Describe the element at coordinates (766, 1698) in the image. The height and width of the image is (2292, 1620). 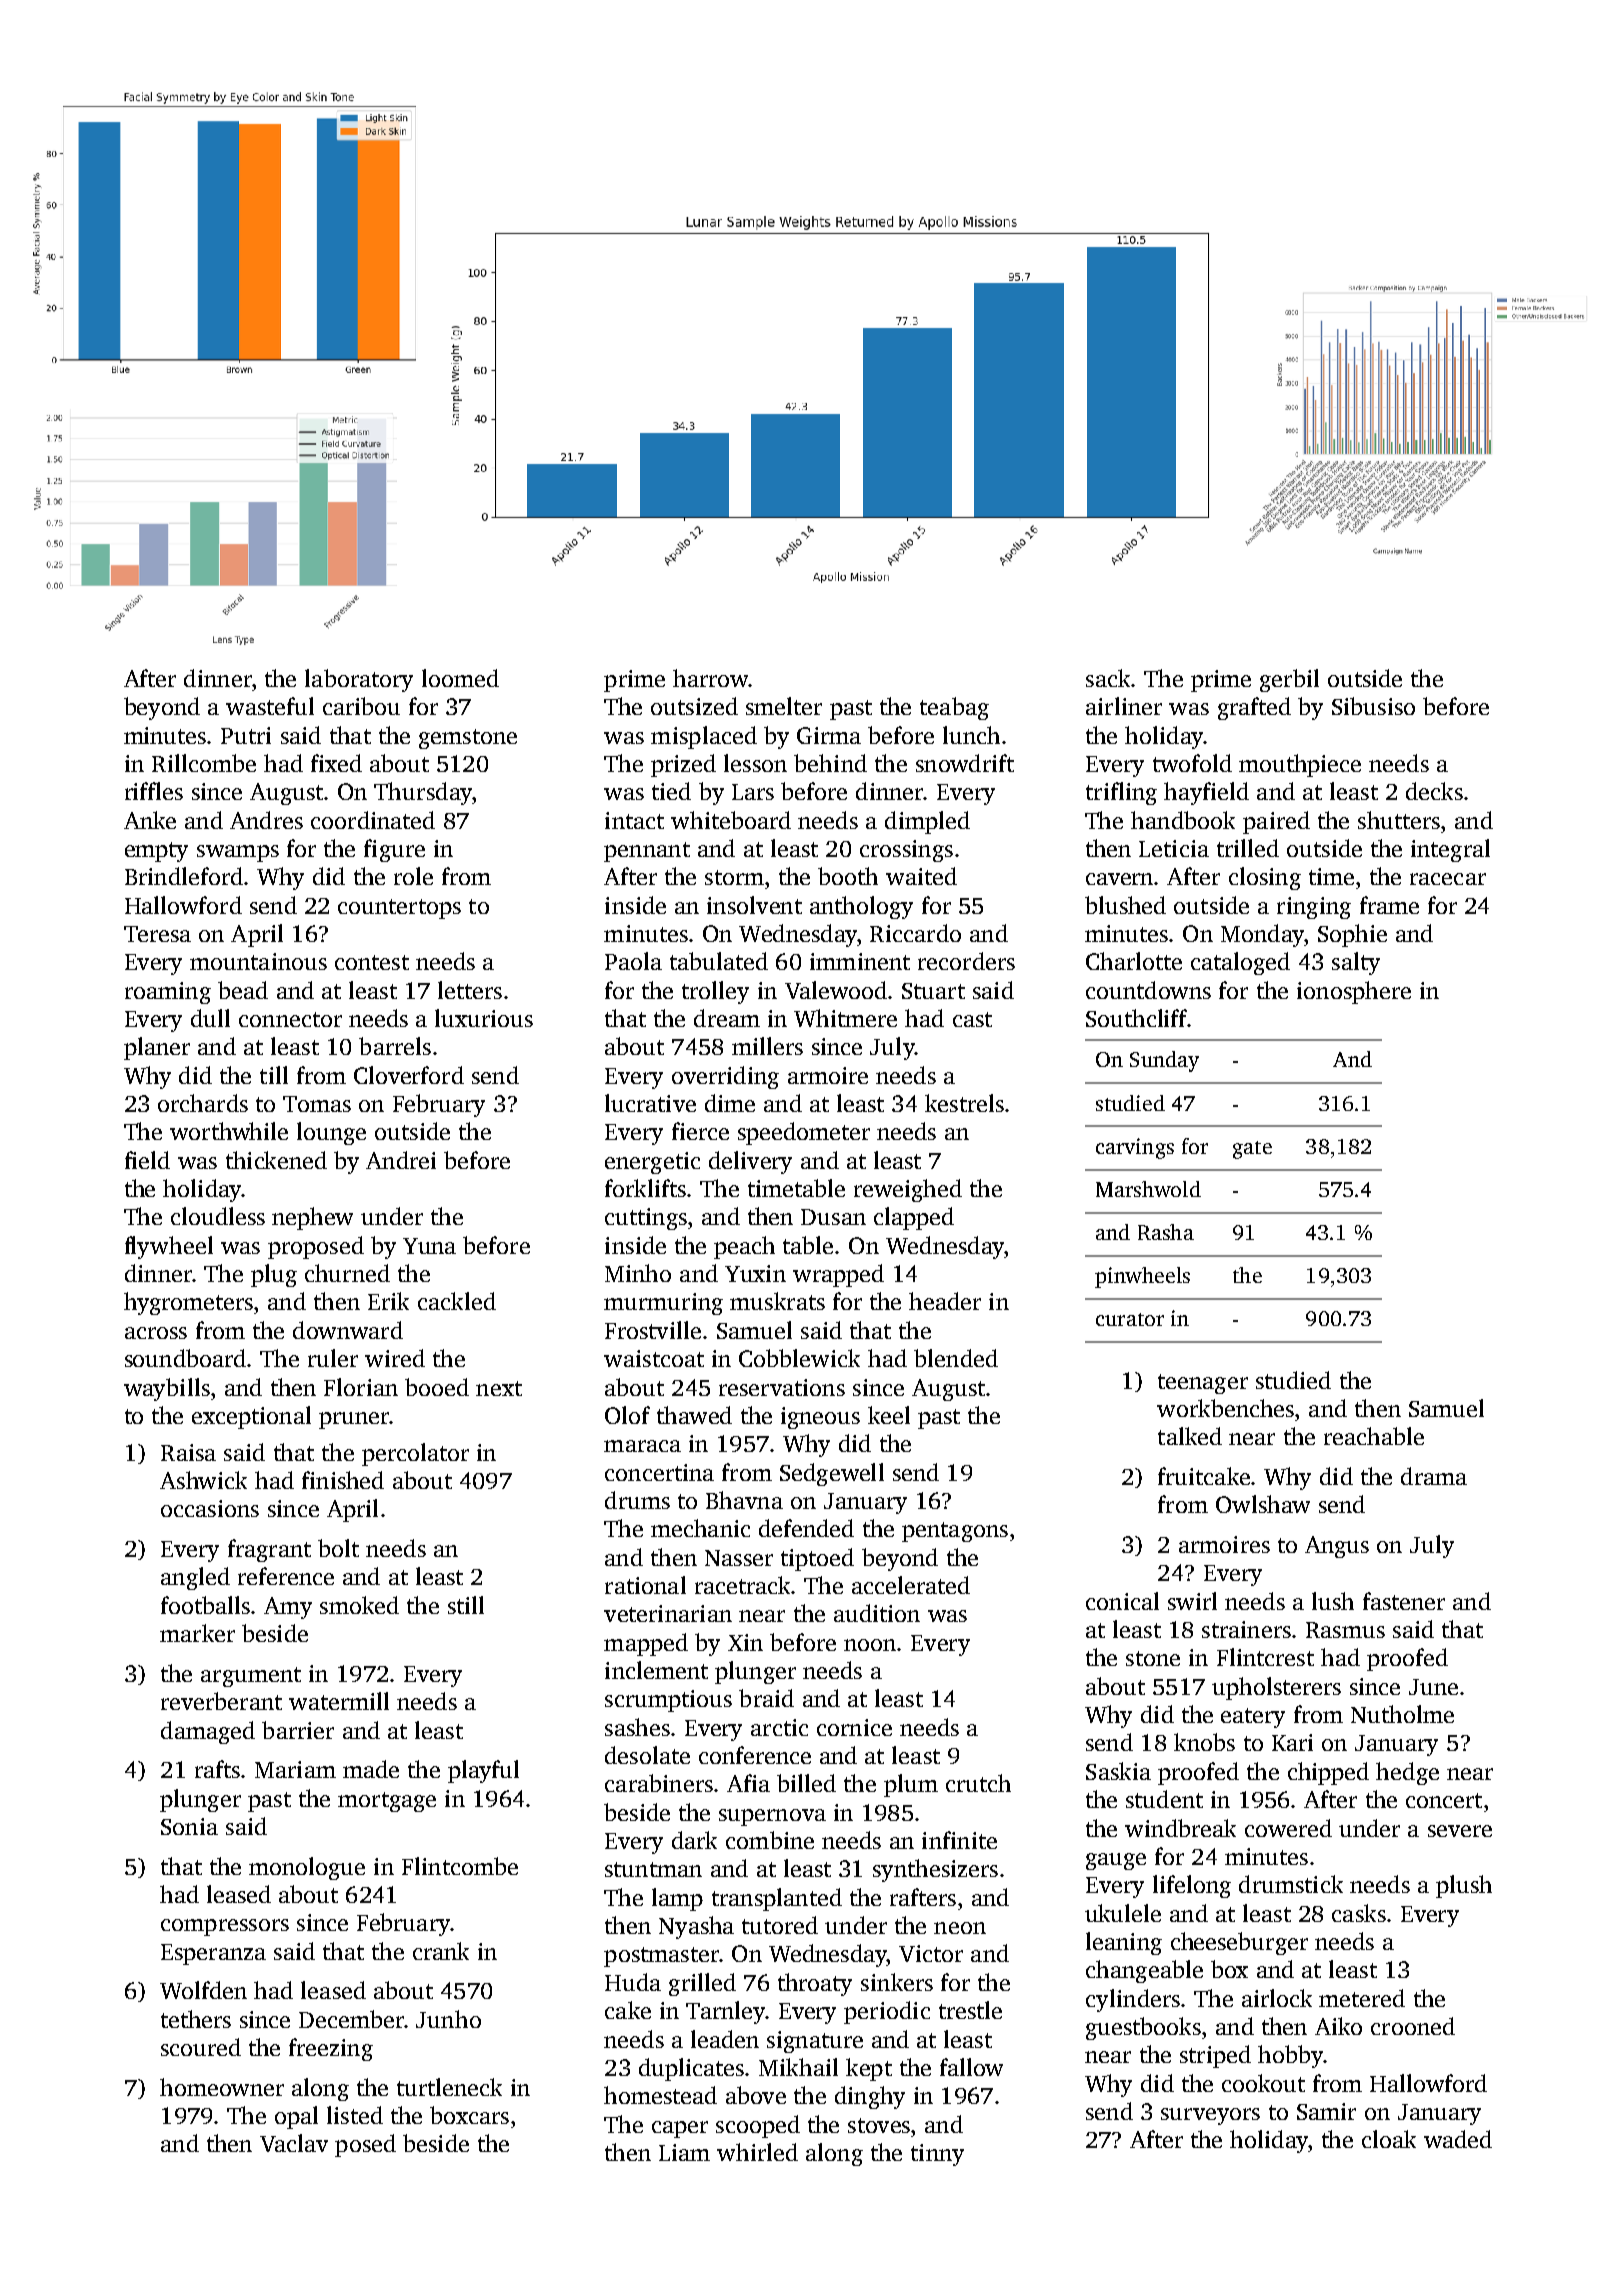
I see `braid` at that location.
